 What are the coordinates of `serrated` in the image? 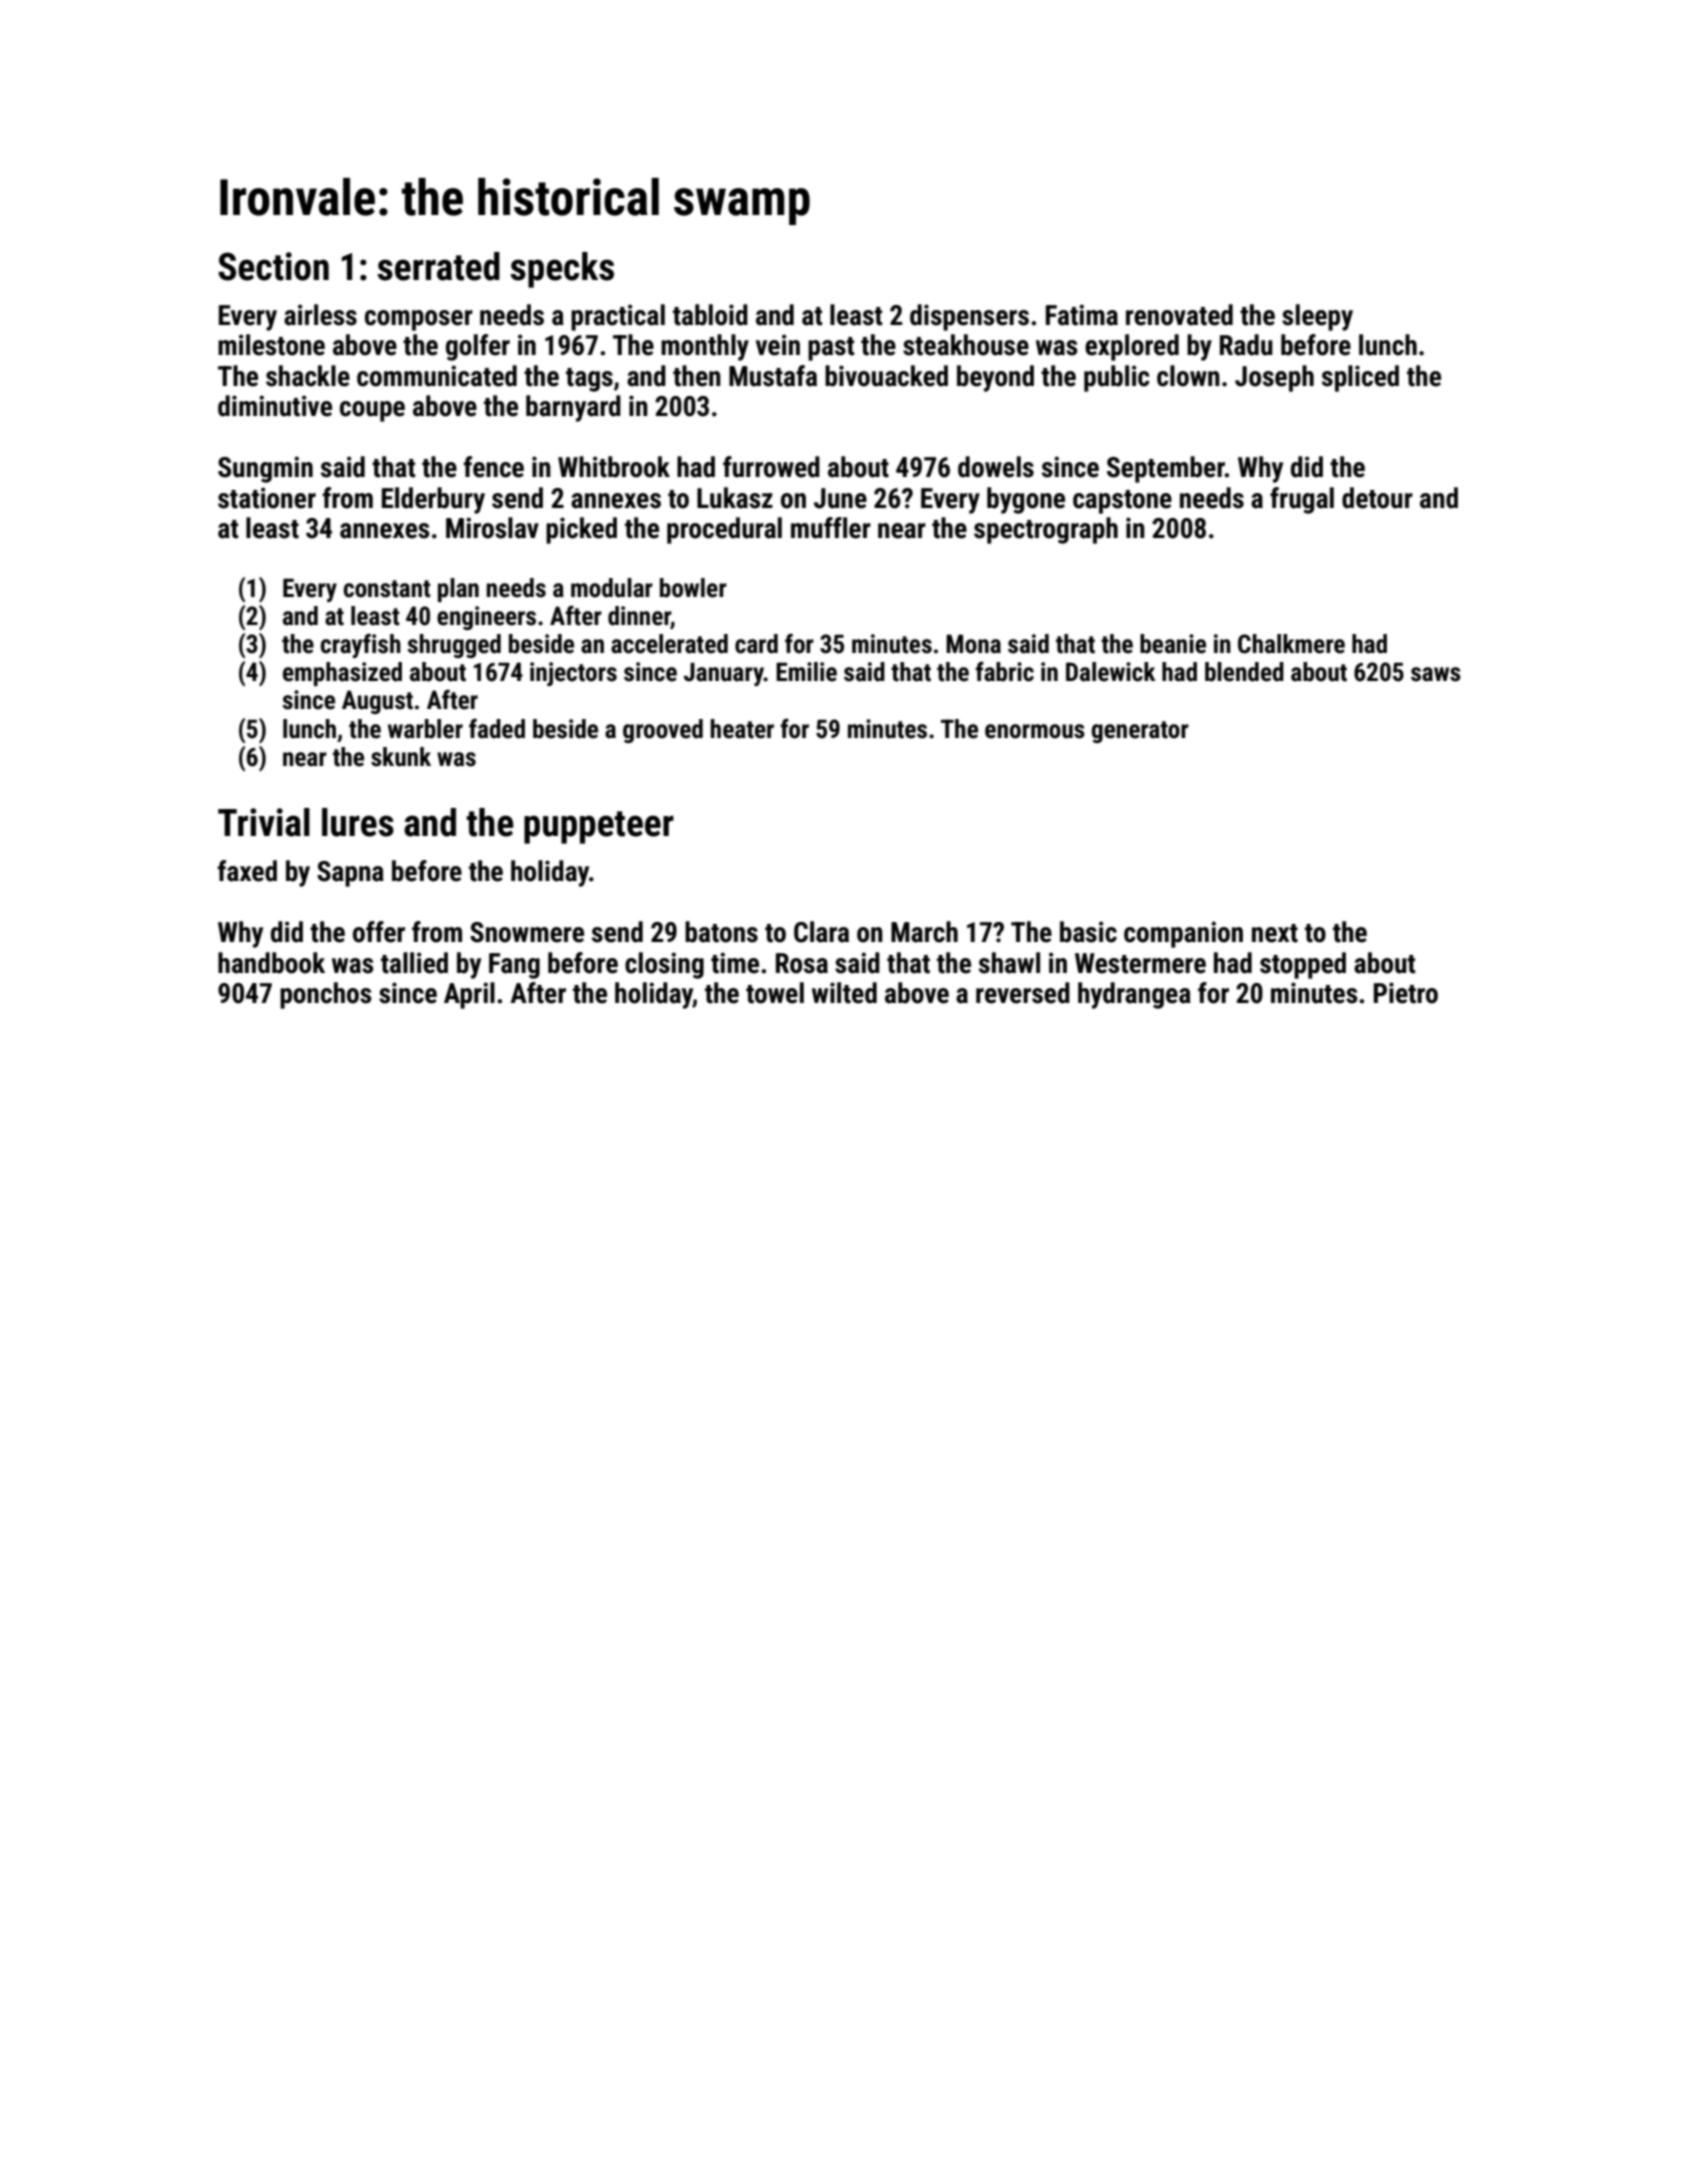 It's located at (438, 266).
